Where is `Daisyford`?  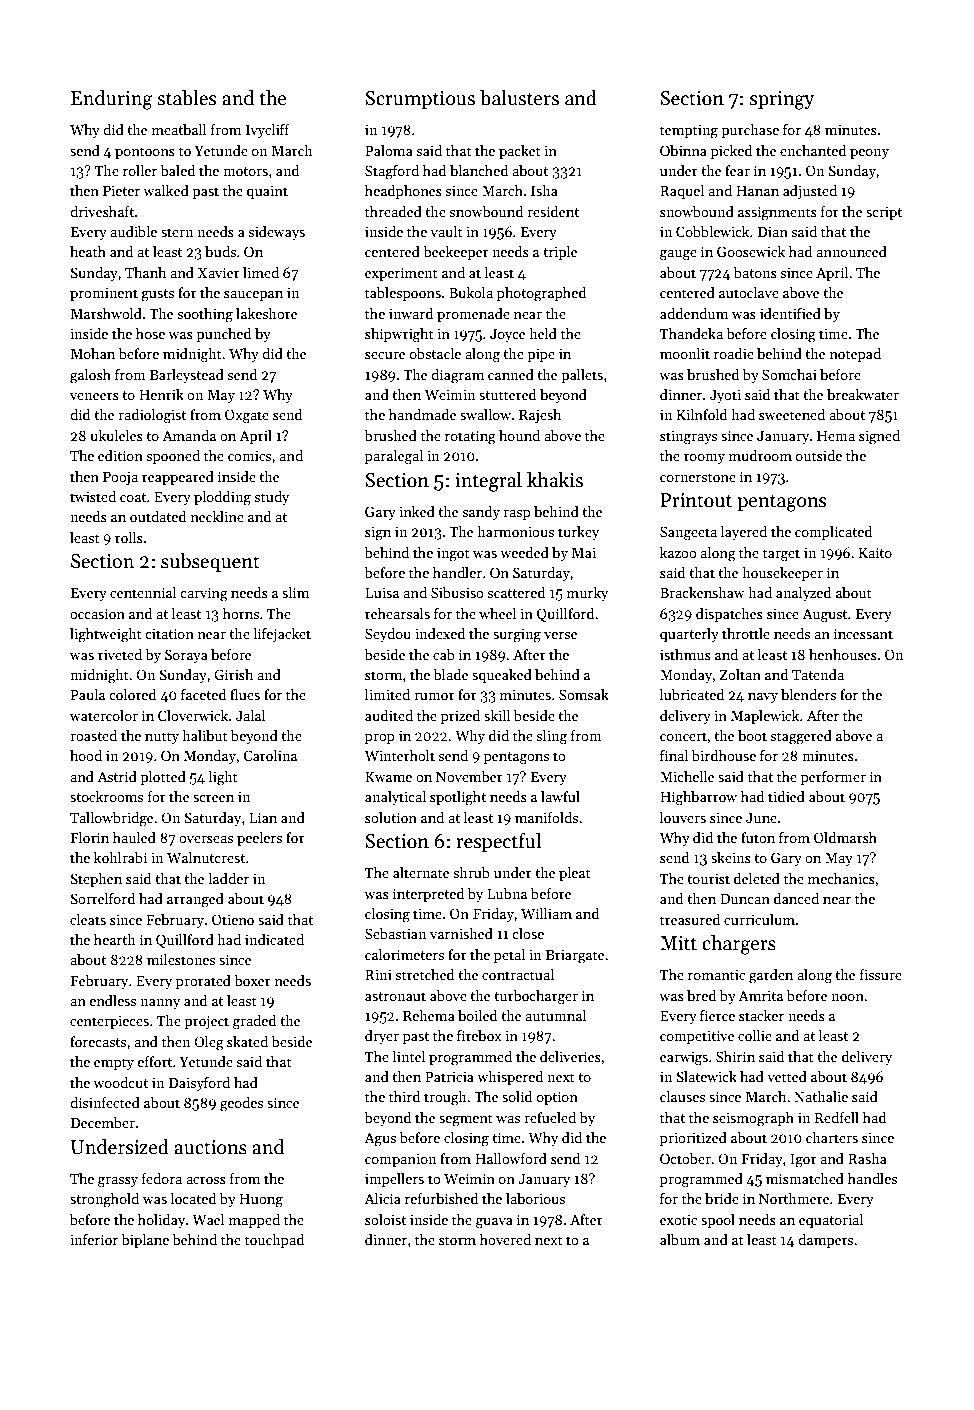 Daisyford is located at coordinates (199, 1084).
